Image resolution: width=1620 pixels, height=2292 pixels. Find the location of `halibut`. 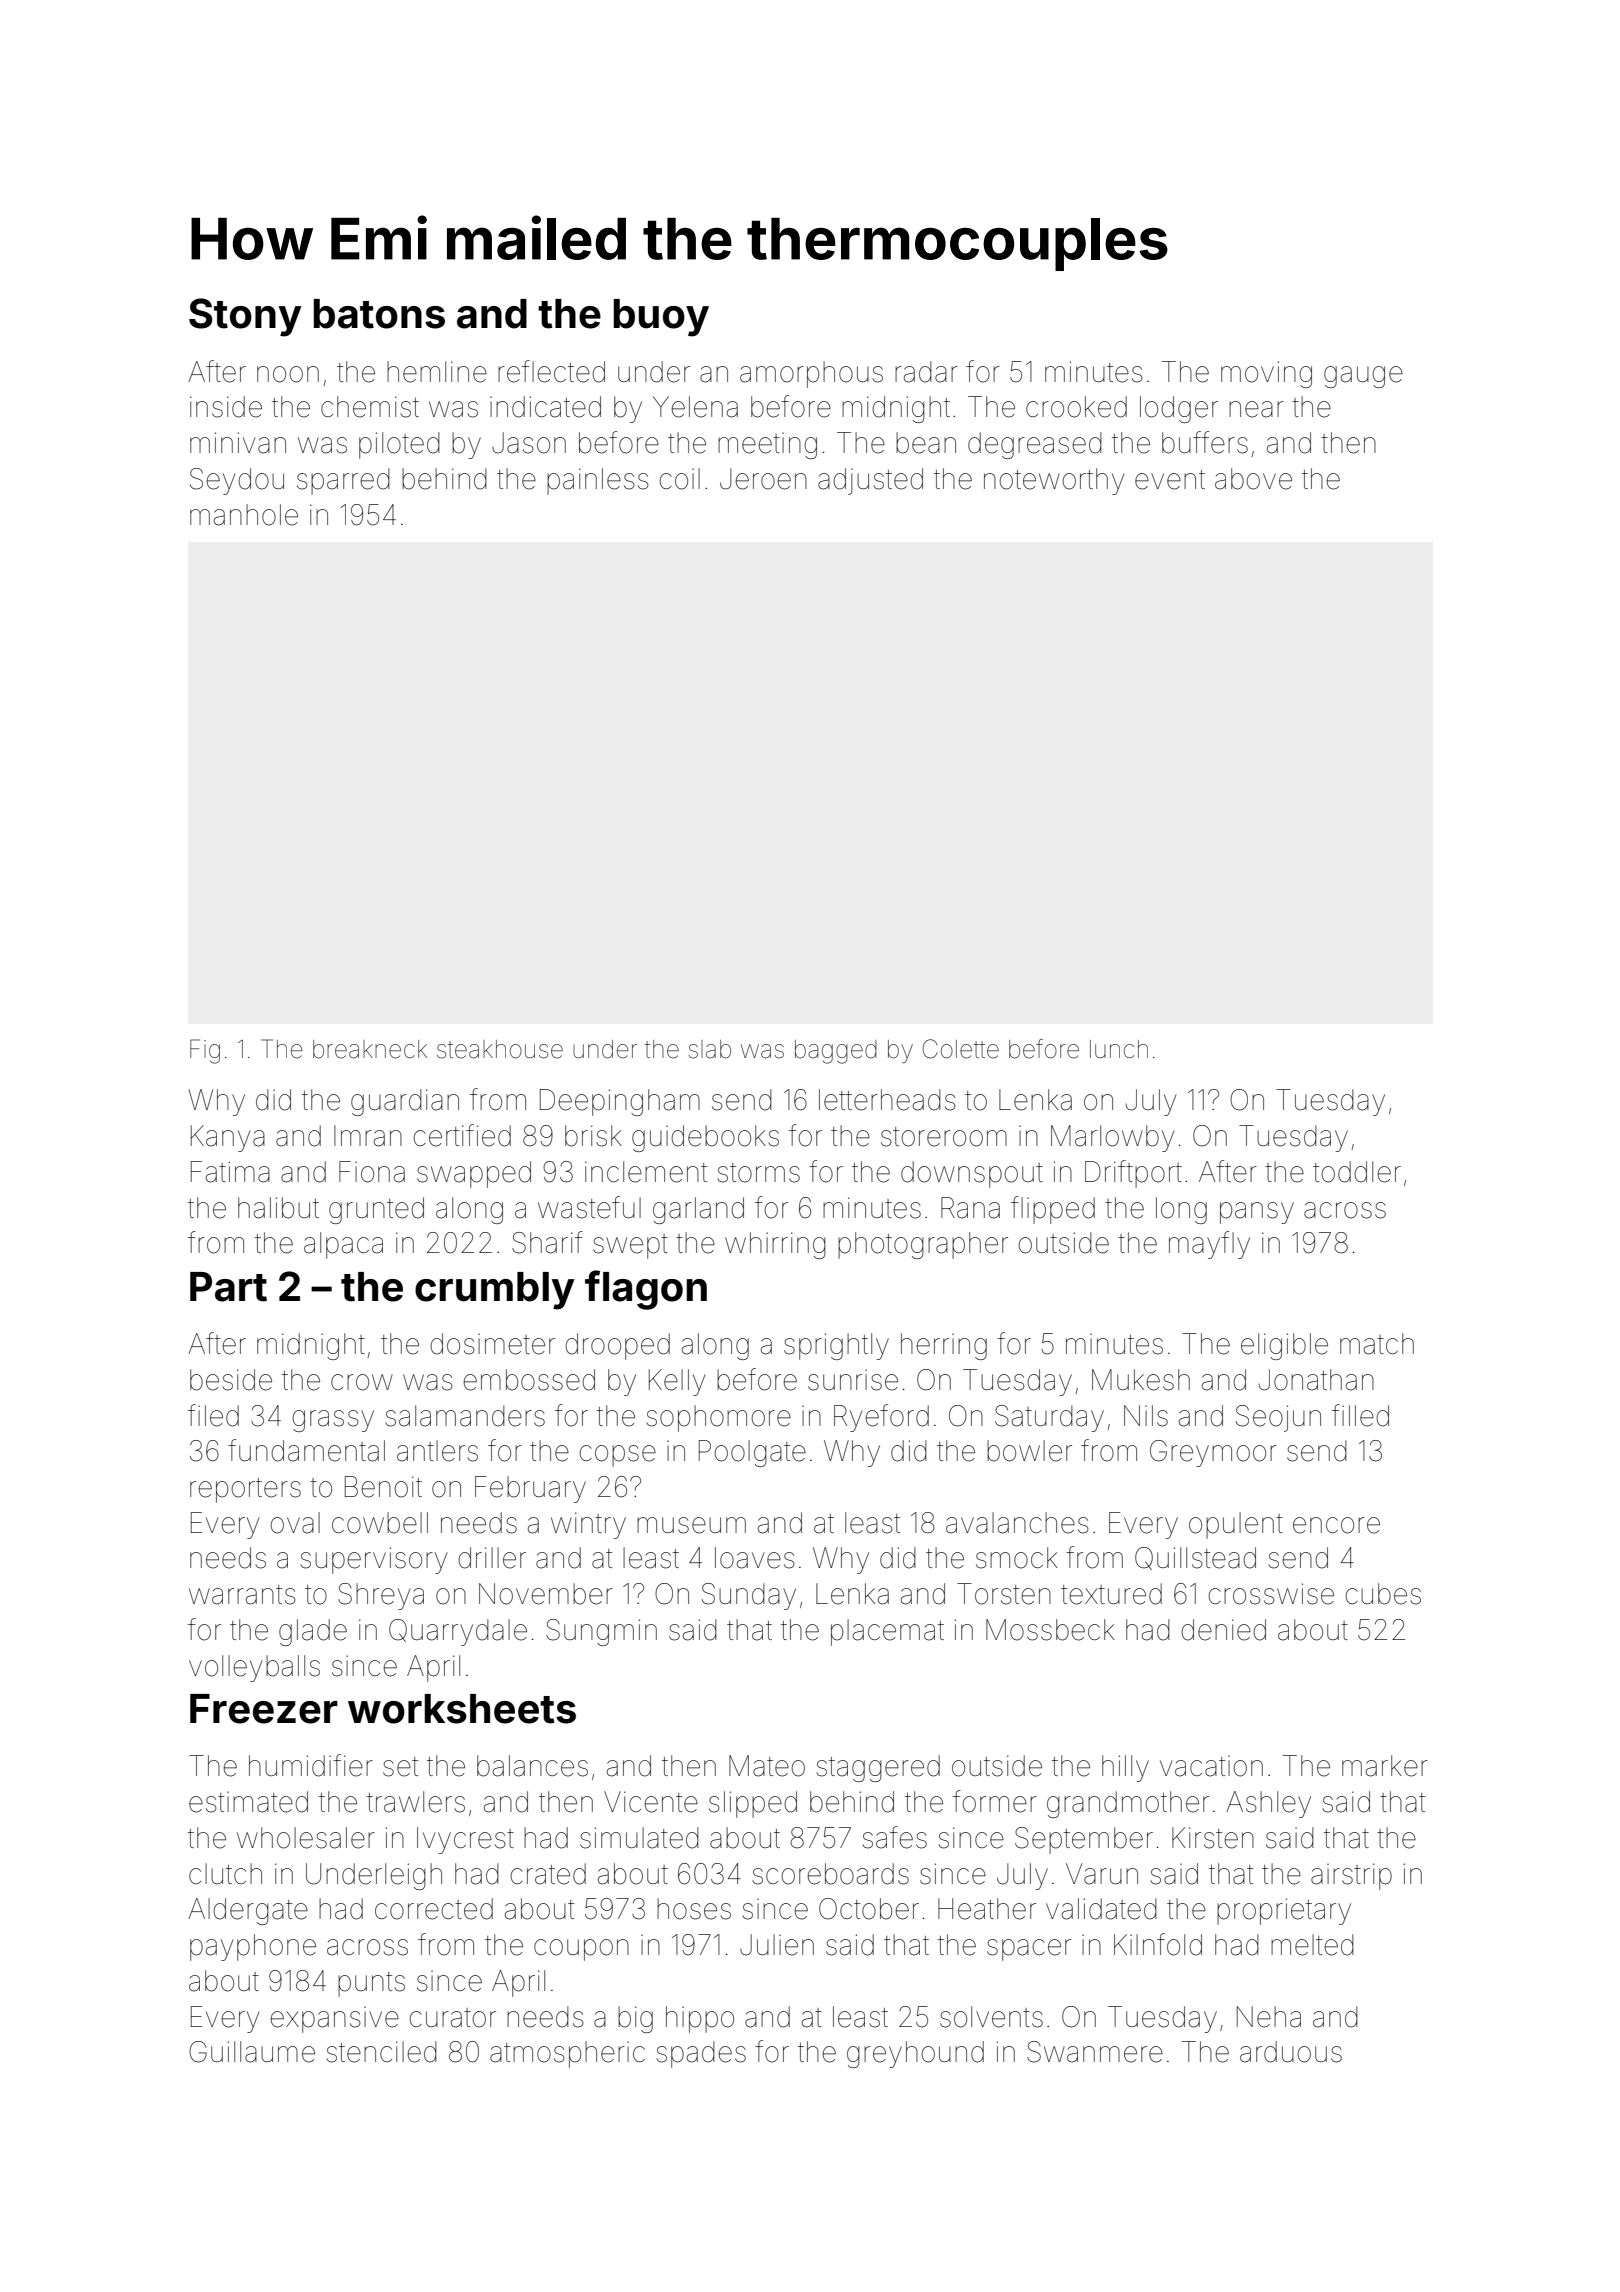

halibut is located at coordinates (278, 1208).
